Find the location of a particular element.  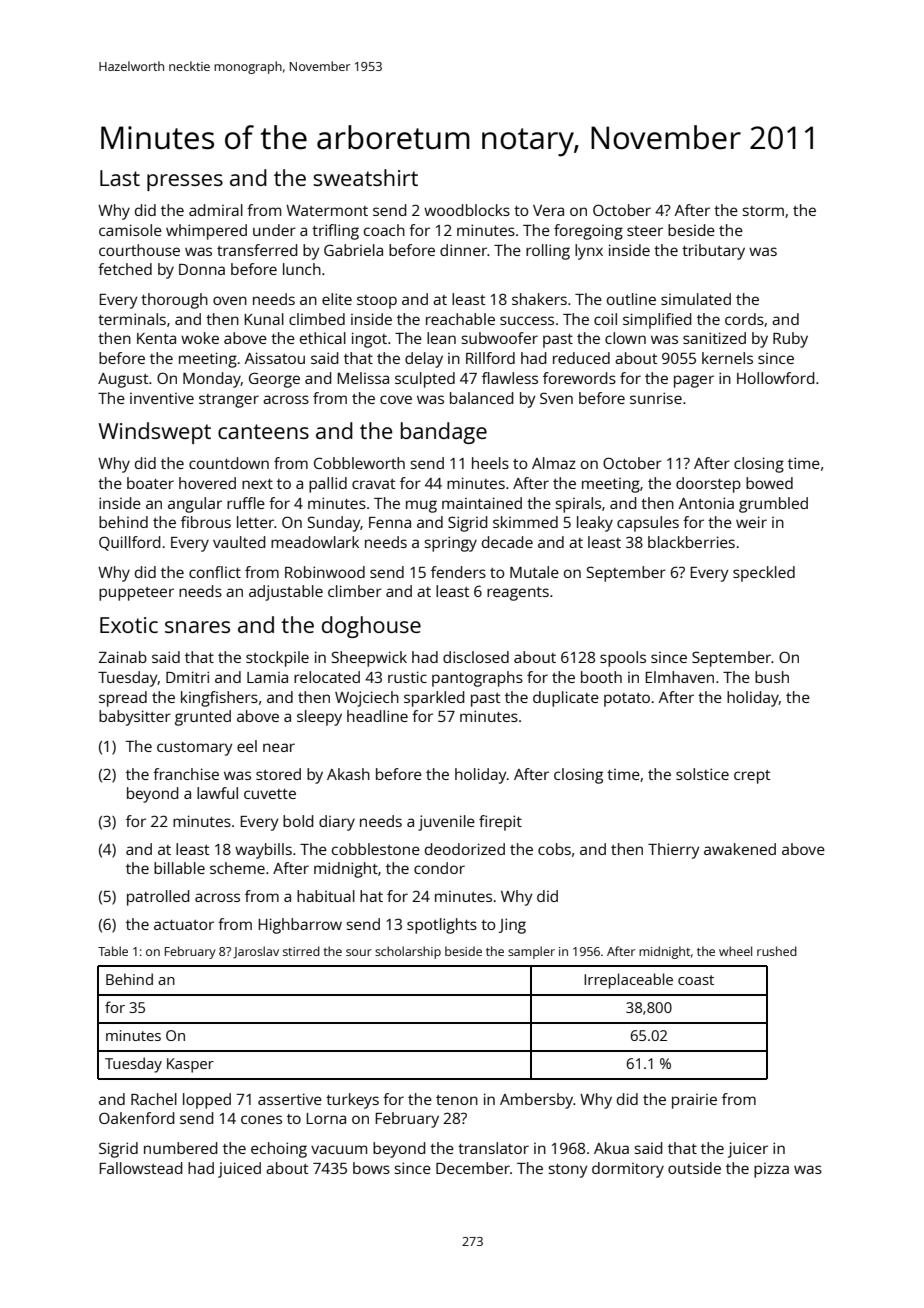

Vera is located at coordinates (548, 210).
